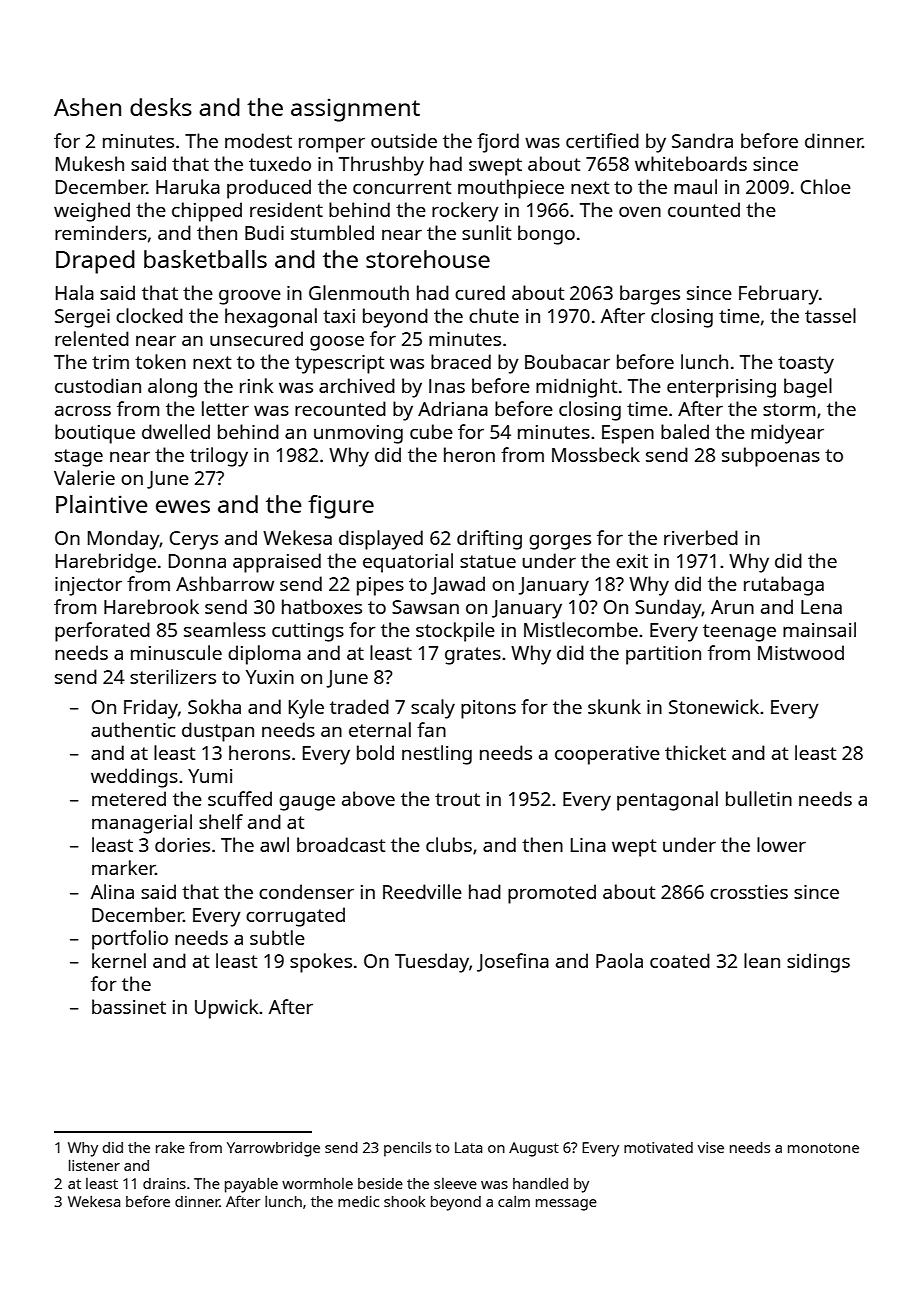  Describe the element at coordinates (640, 211) in the screenshot. I see `oven` at that location.
